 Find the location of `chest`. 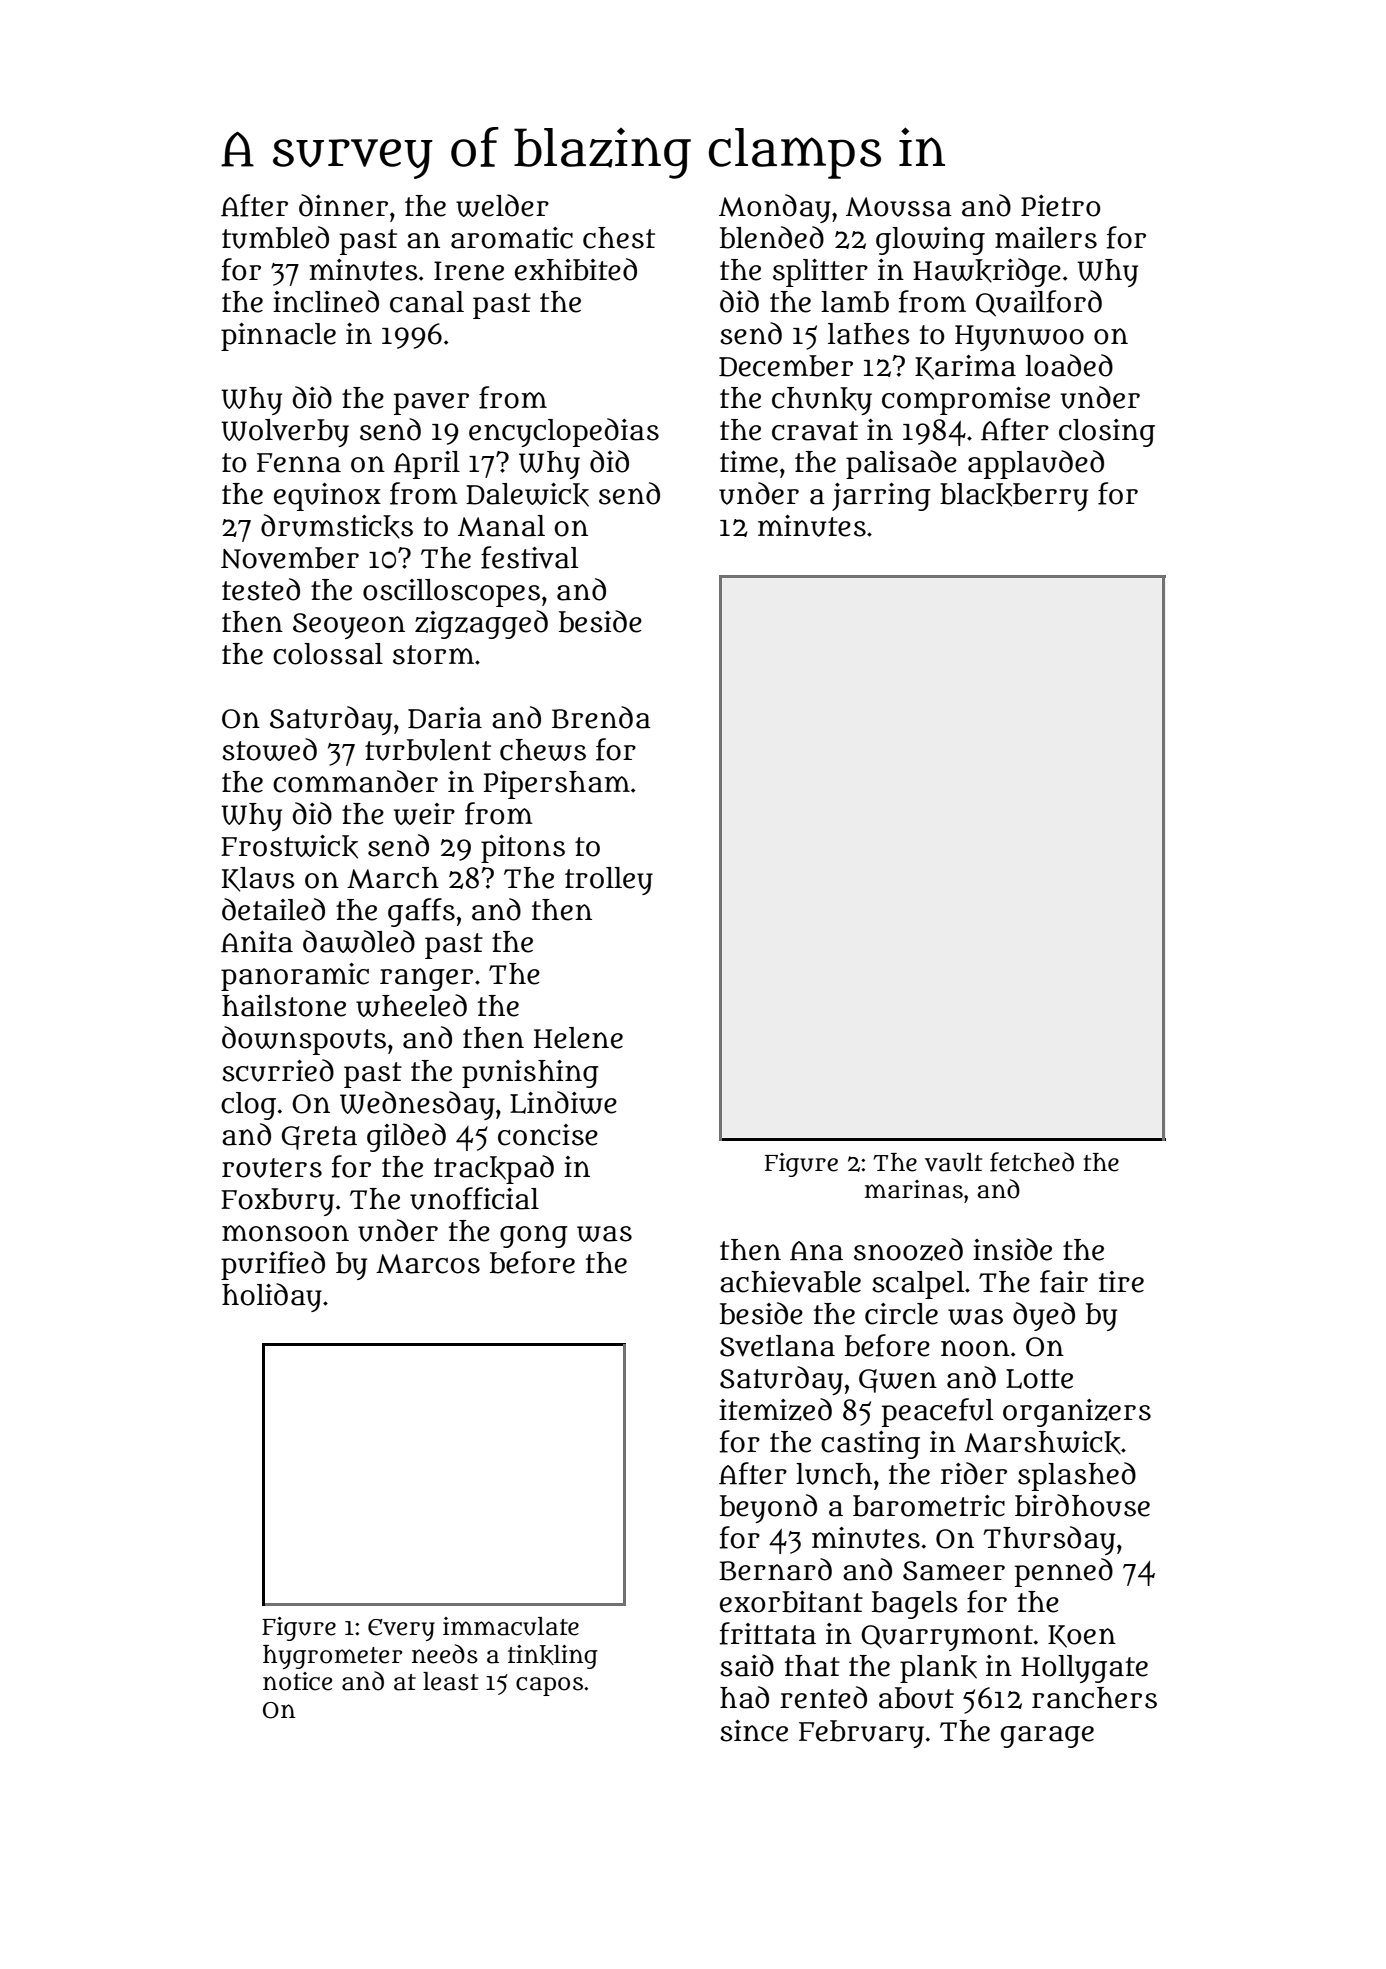

chest is located at coordinates (619, 238).
